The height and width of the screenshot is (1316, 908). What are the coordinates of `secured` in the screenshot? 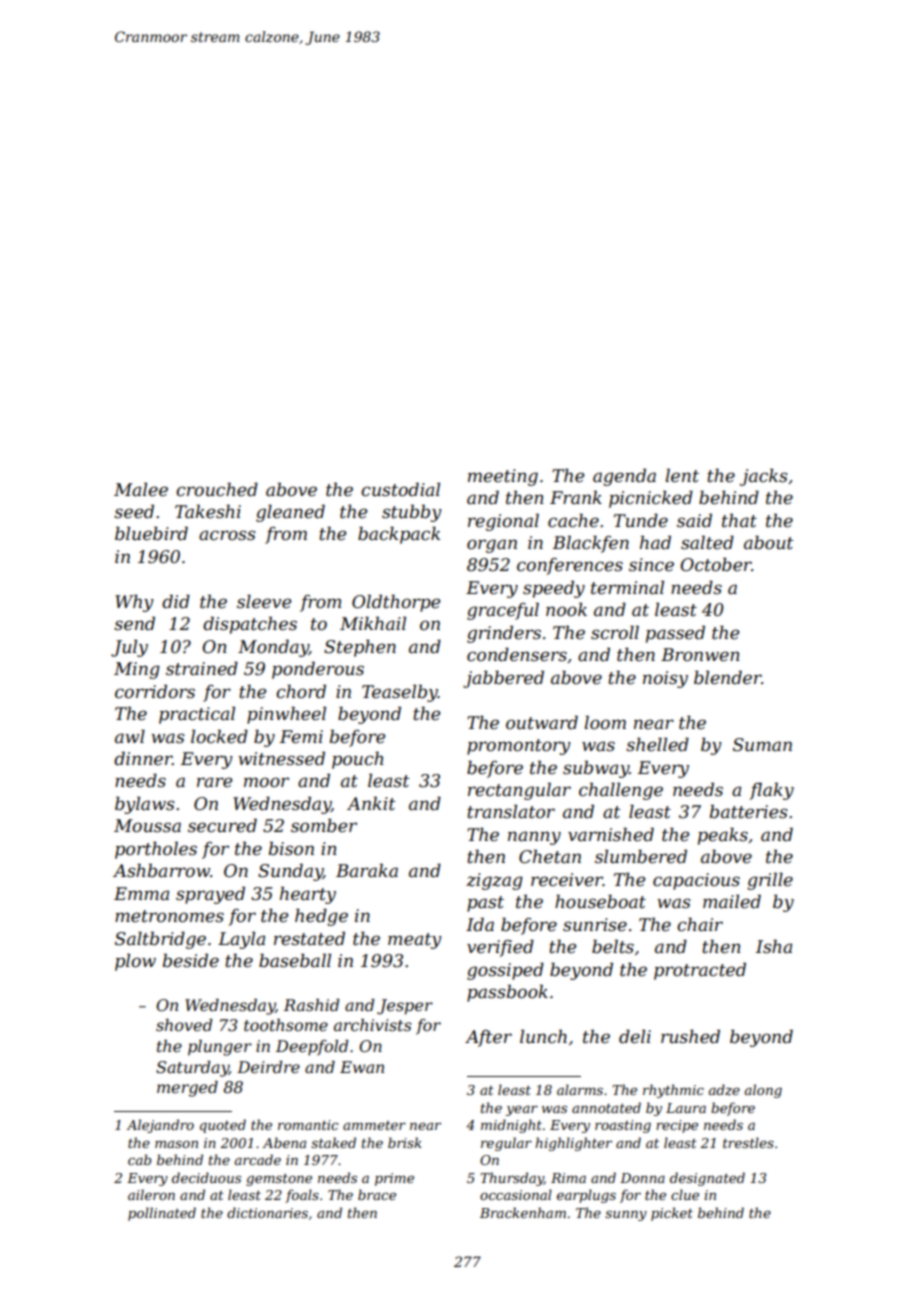 It's located at (222, 825).
